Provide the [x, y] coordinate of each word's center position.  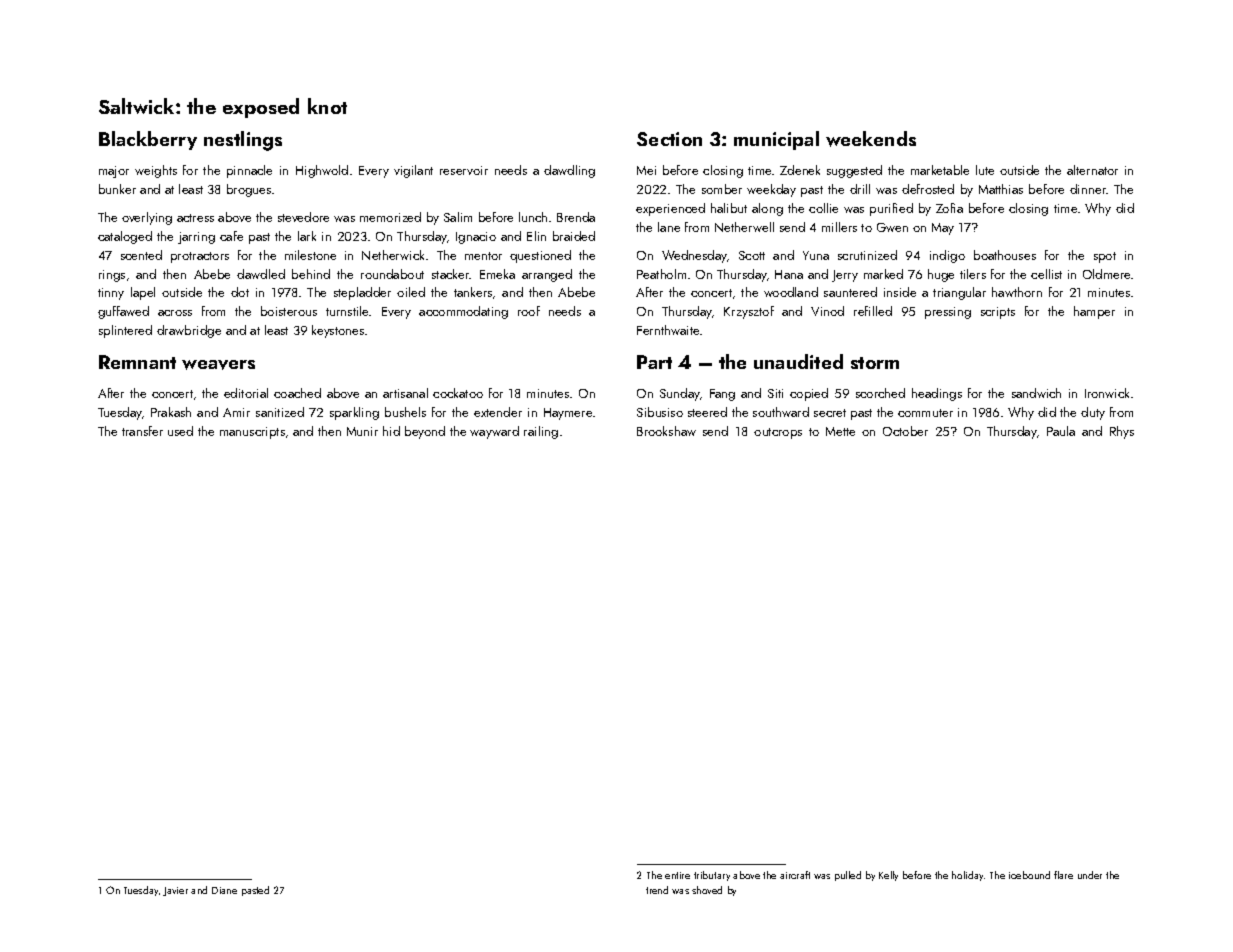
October [905, 431]
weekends [871, 139]
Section [669, 139]
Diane [224, 890]
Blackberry [148, 140]
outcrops [778, 433]
